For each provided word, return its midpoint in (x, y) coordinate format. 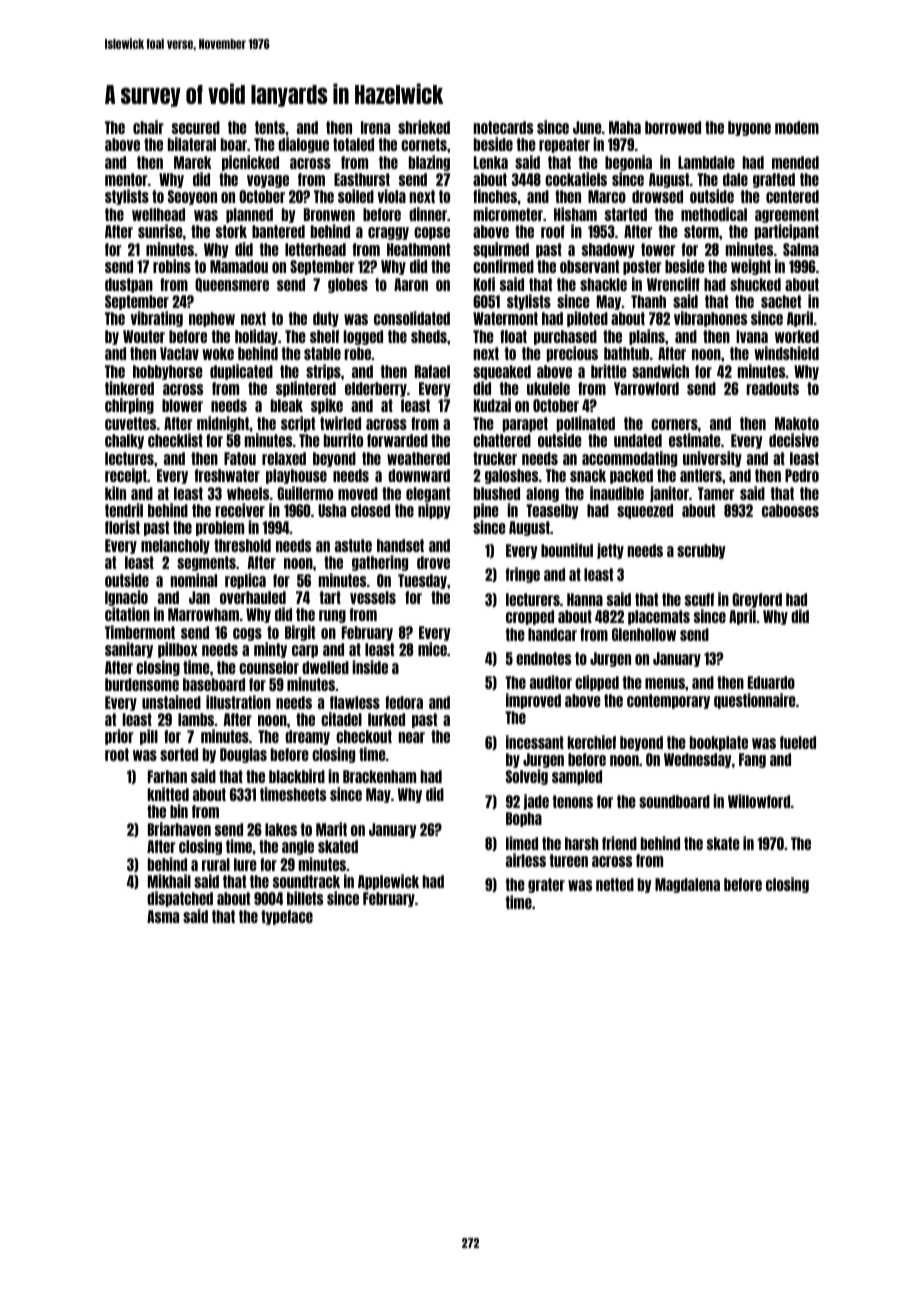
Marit (331, 829)
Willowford (759, 801)
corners (674, 424)
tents (270, 127)
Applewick (388, 882)
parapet (525, 424)
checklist (175, 440)
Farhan (167, 776)
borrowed (673, 127)
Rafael (432, 371)
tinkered (129, 388)
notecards (503, 127)
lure (245, 864)
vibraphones (710, 319)
